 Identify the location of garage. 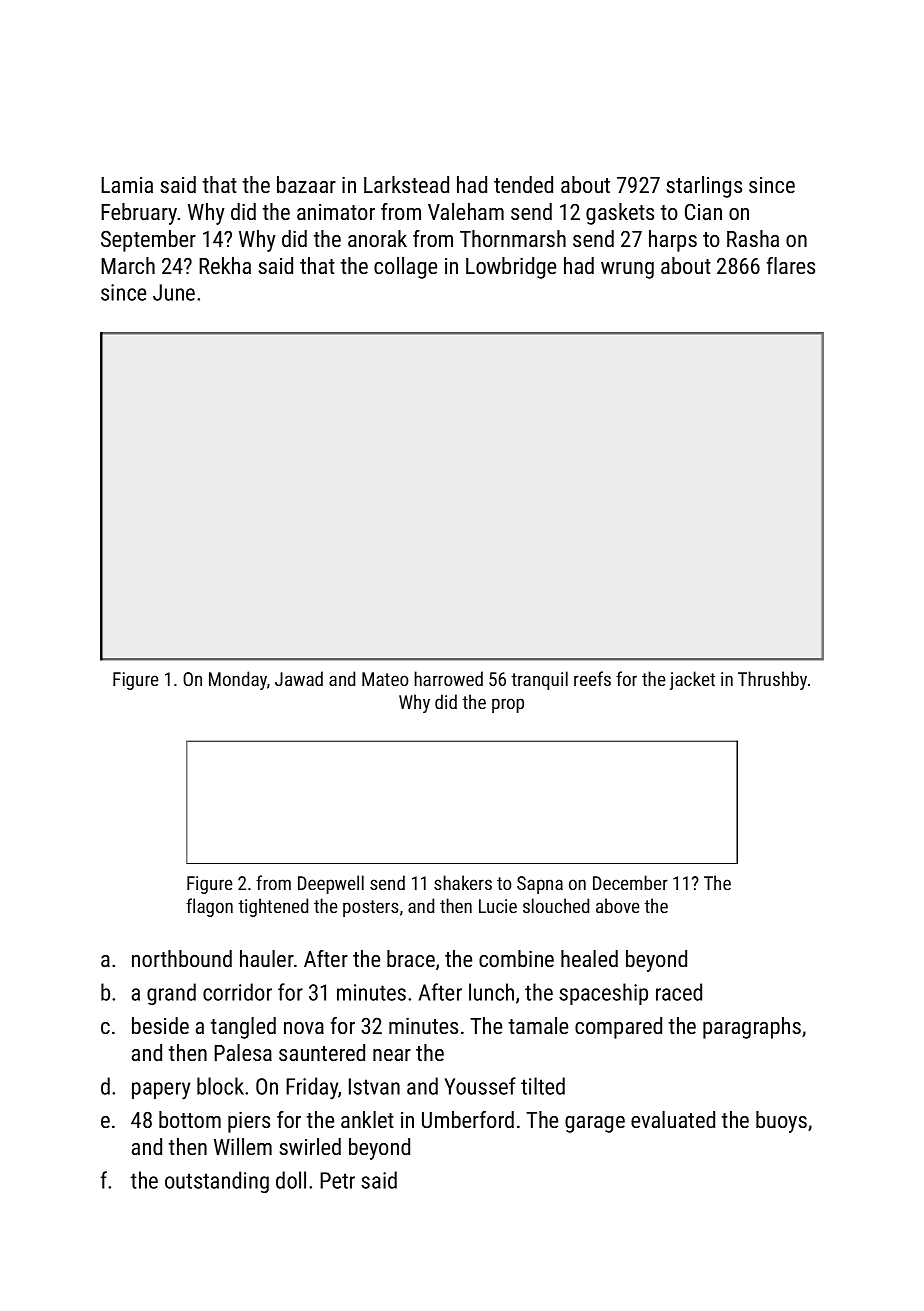
(595, 1124).
